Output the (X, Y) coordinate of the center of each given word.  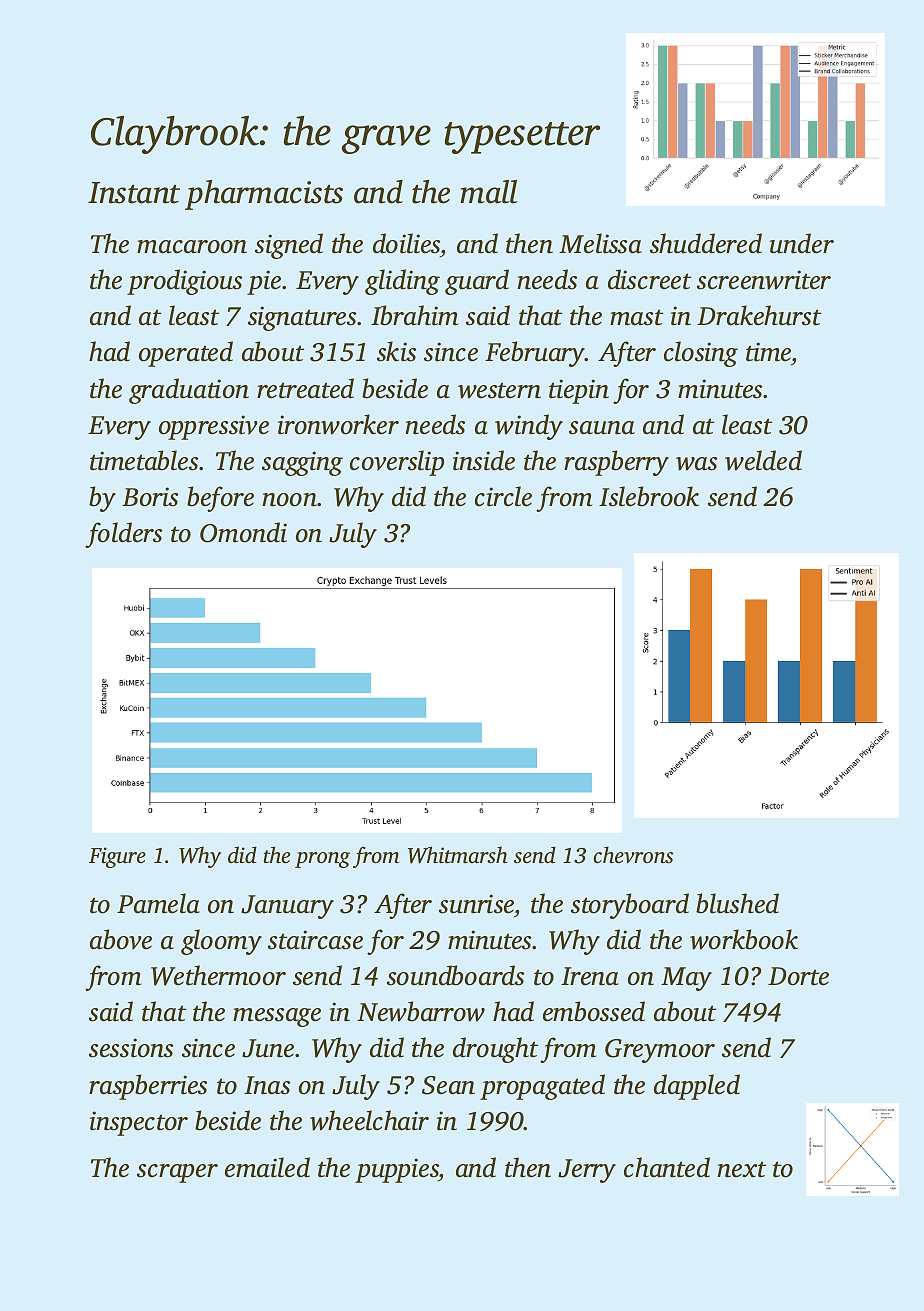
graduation (189, 391)
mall (489, 192)
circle (503, 496)
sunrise (476, 904)
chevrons (633, 855)
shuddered (706, 243)
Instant (134, 193)
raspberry (616, 463)
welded (763, 460)
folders (123, 535)
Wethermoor (218, 975)
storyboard (630, 906)
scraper (177, 1173)
